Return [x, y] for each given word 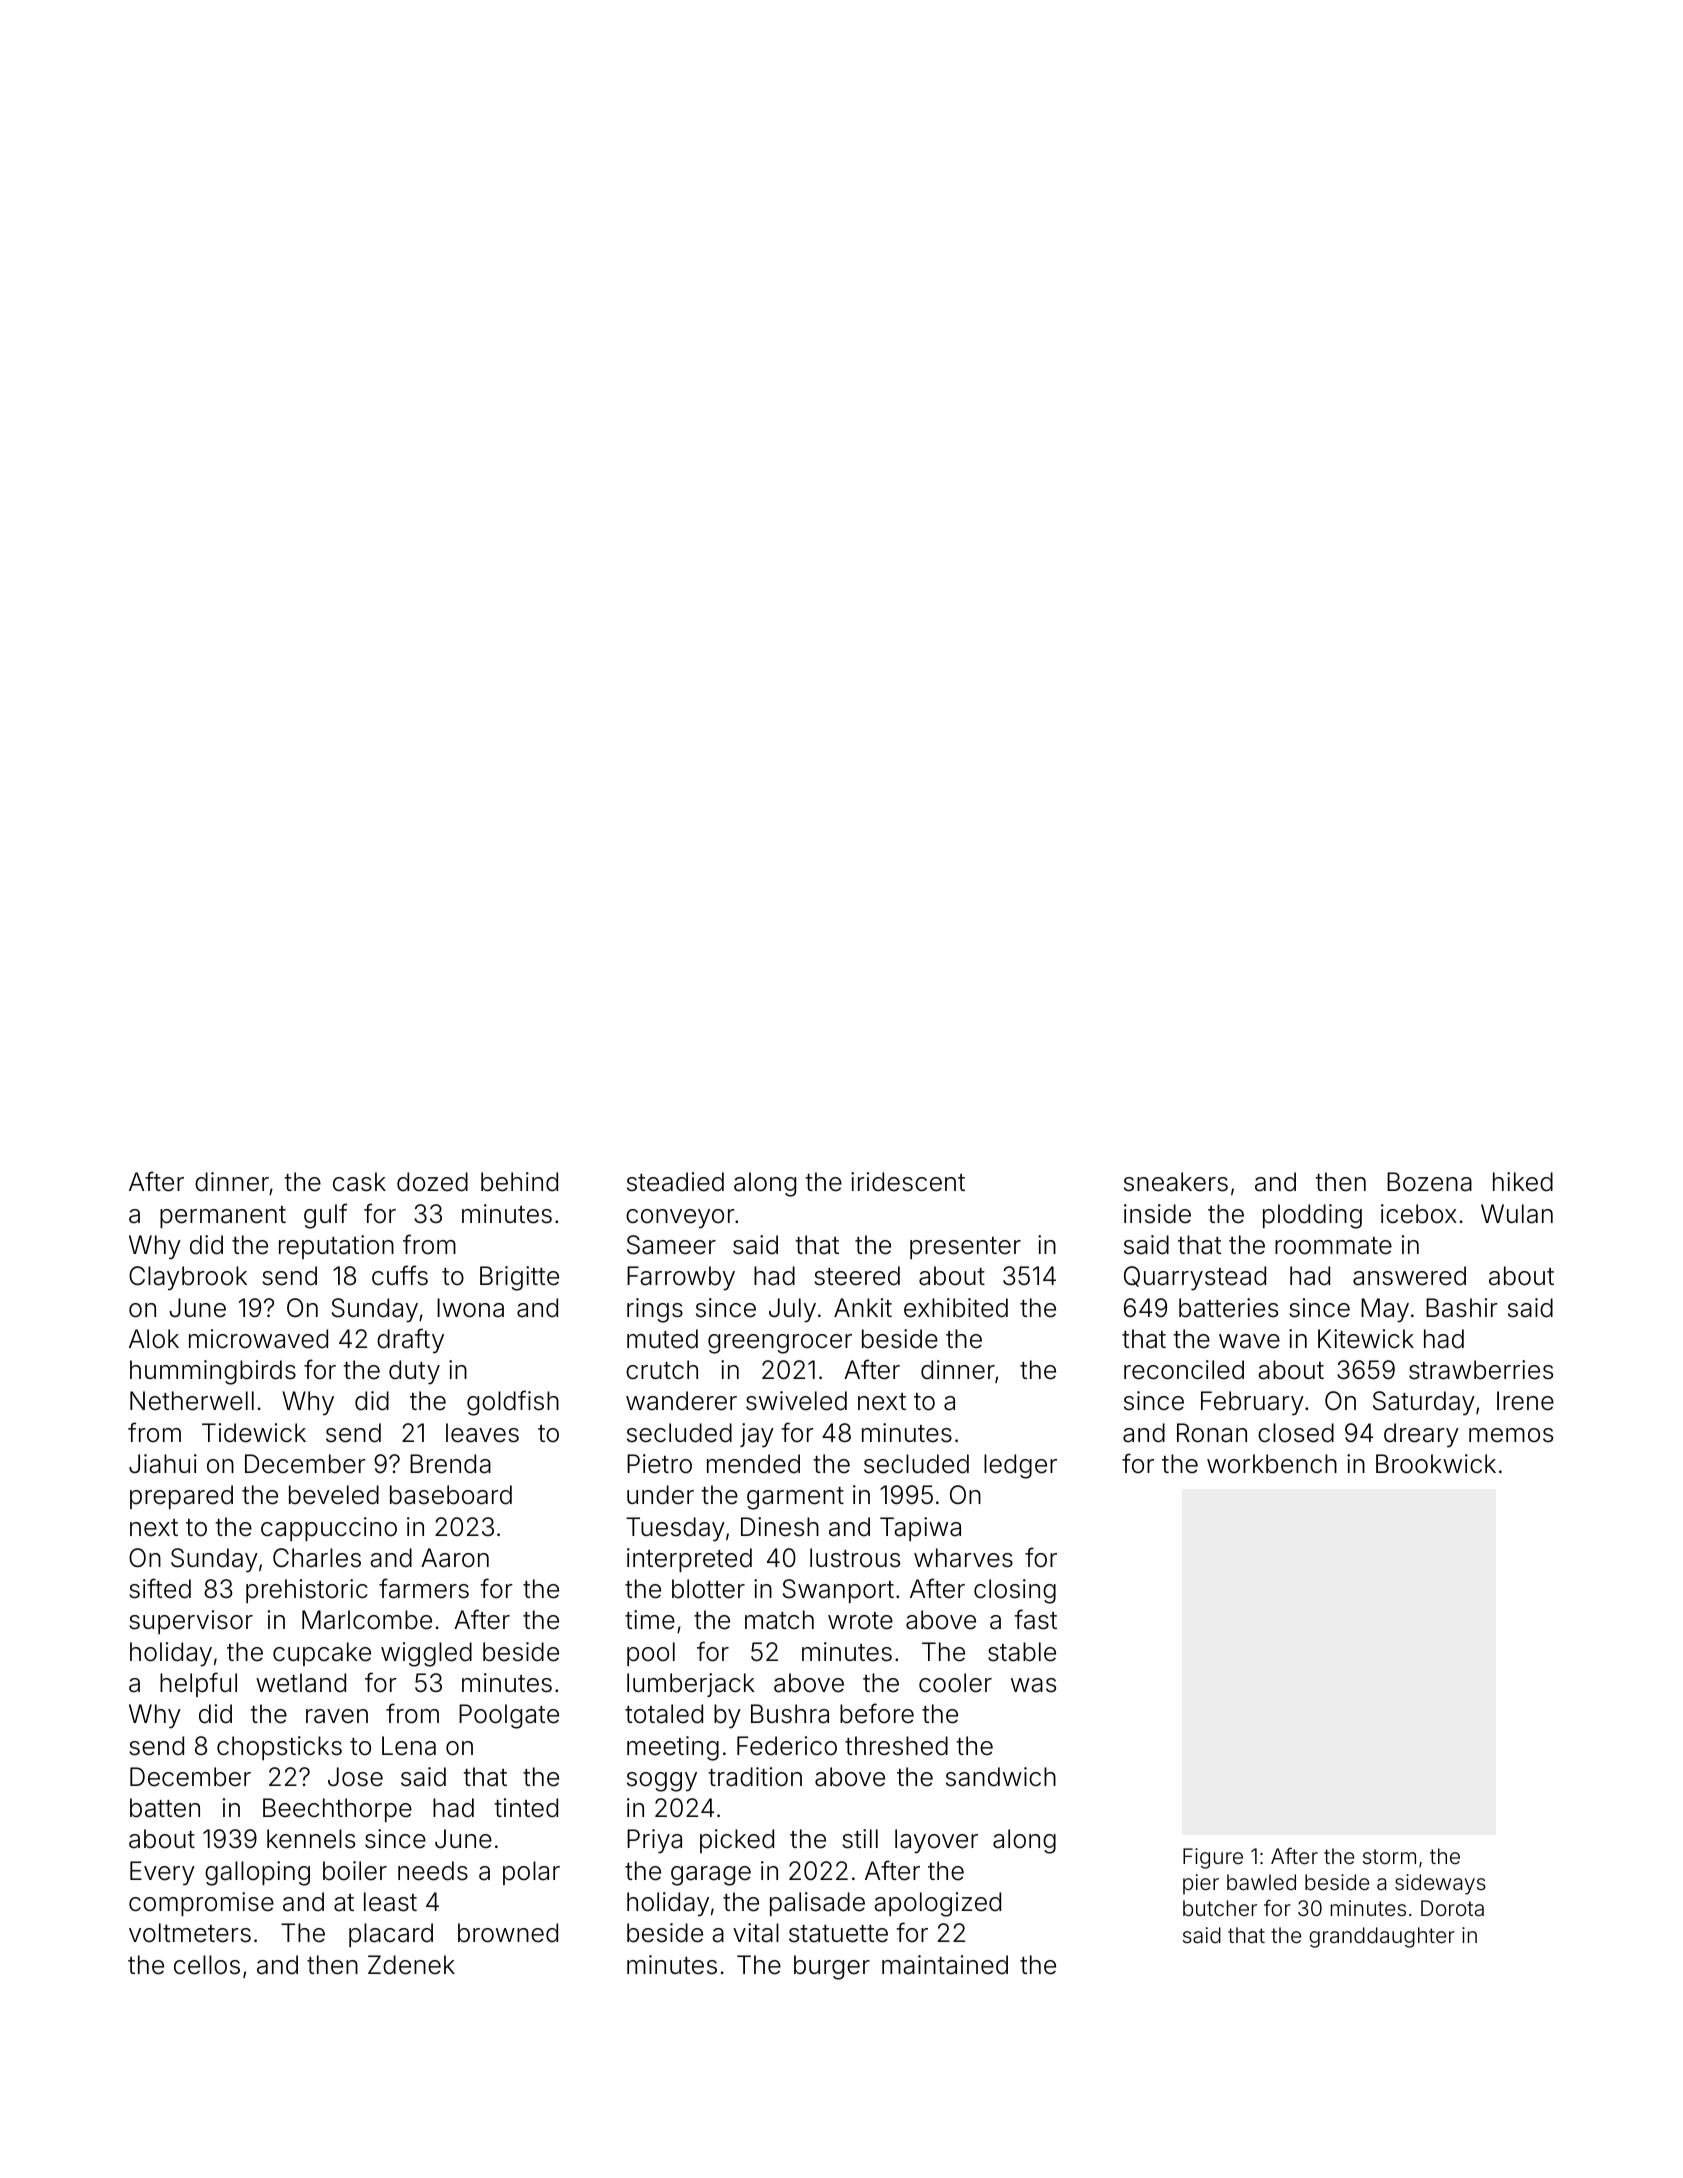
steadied [675, 1182]
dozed [432, 1182]
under [660, 1495]
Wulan [1517, 1214]
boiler [355, 1871]
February [1252, 1403]
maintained [945, 1965]
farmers [424, 1588]
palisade [817, 1904]
